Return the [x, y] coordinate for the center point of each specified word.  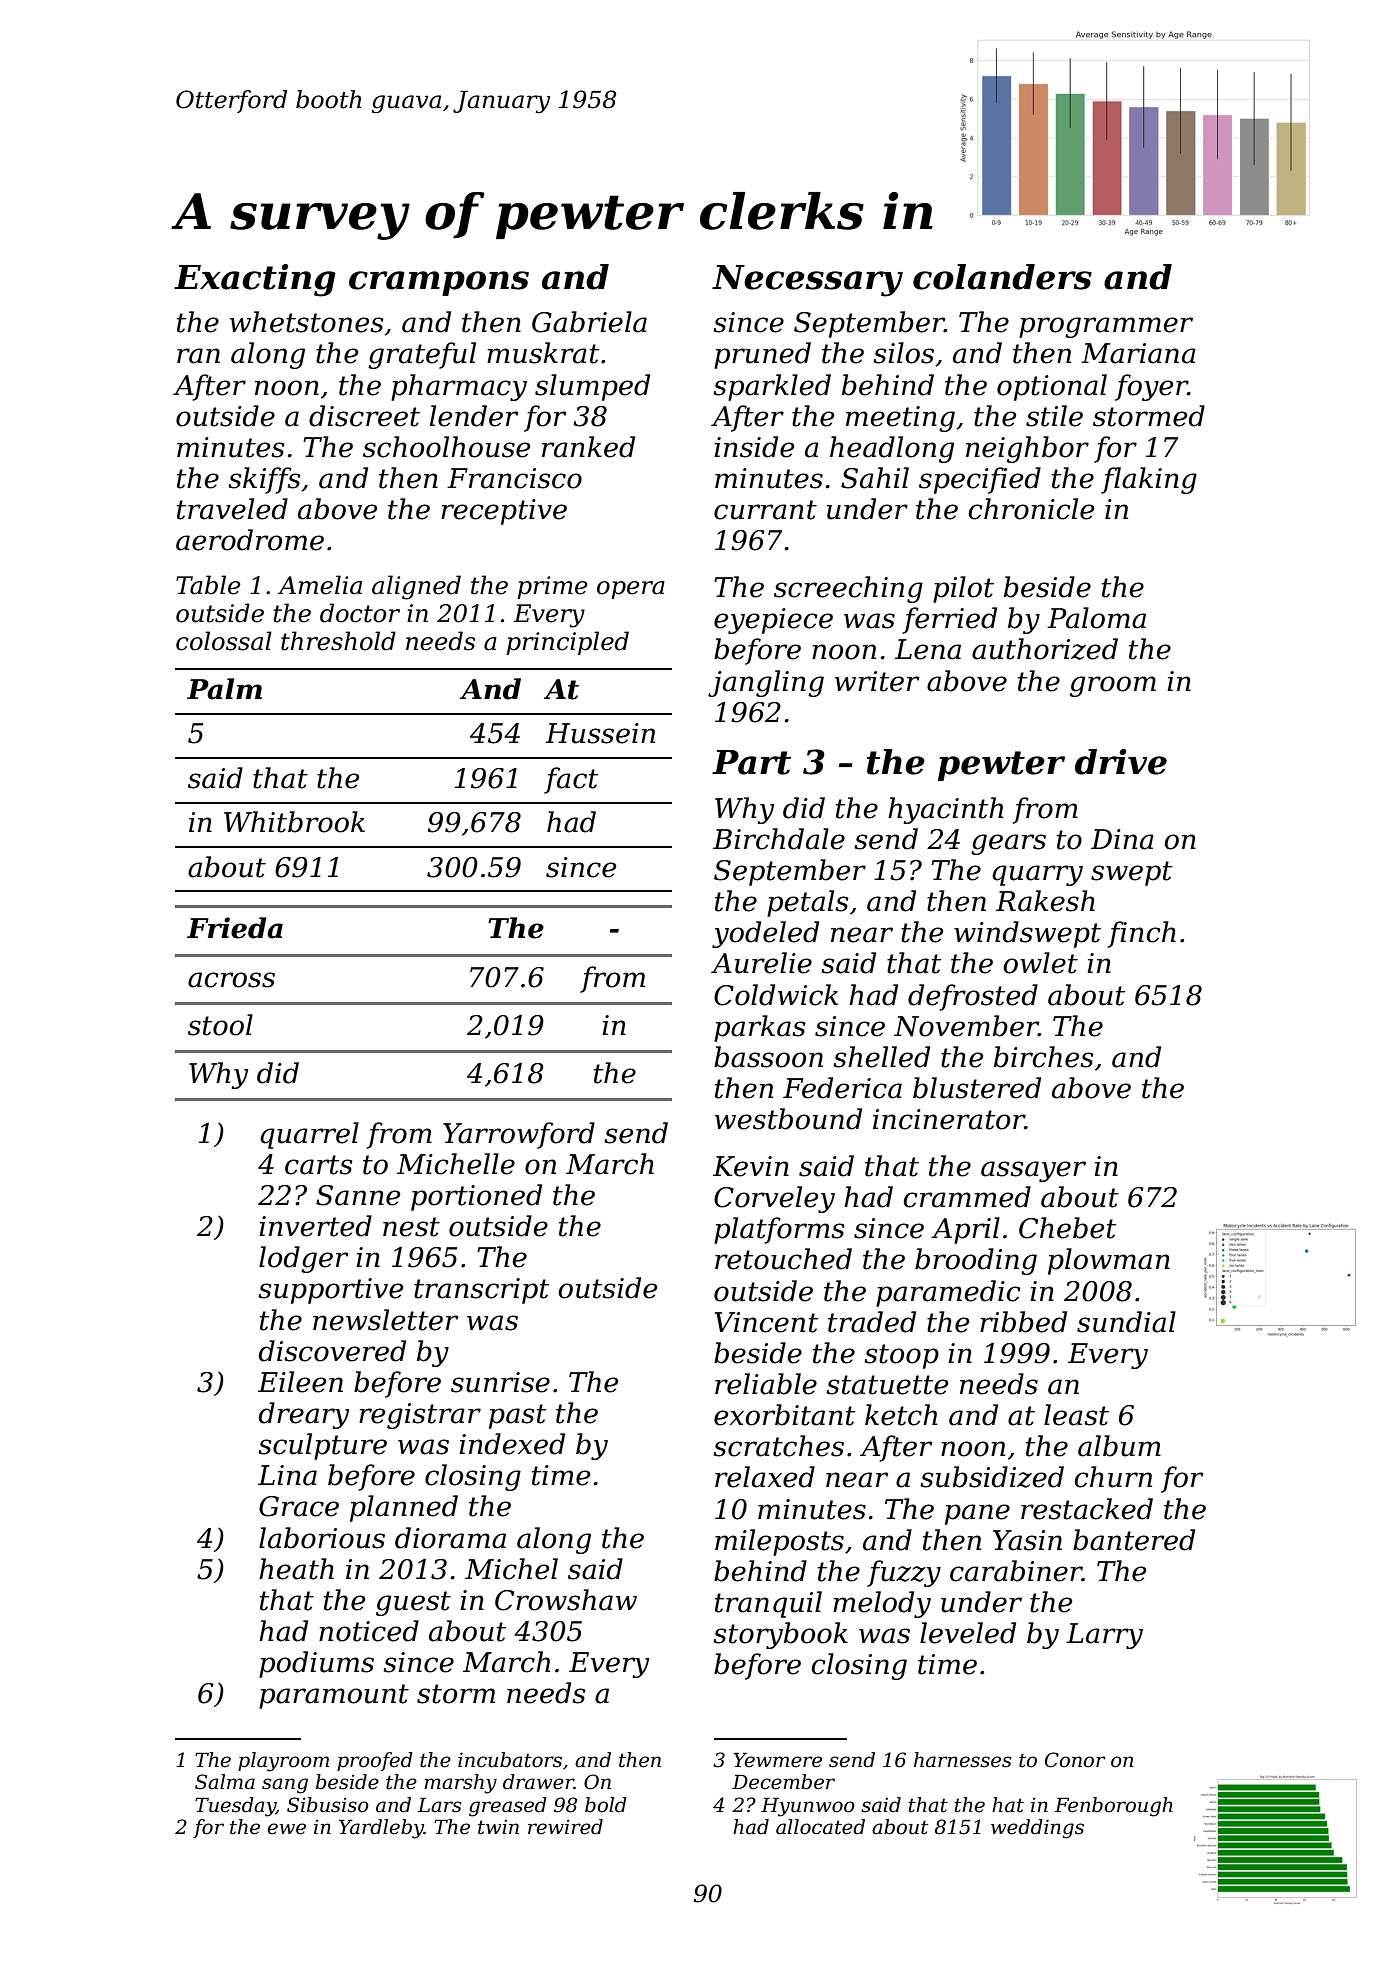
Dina [1122, 839]
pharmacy [459, 387]
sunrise [500, 1382]
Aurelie [761, 963]
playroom [283, 1762]
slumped [592, 387]
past [517, 1416]
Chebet [1067, 1228]
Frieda [235, 928]
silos [903, 353]
